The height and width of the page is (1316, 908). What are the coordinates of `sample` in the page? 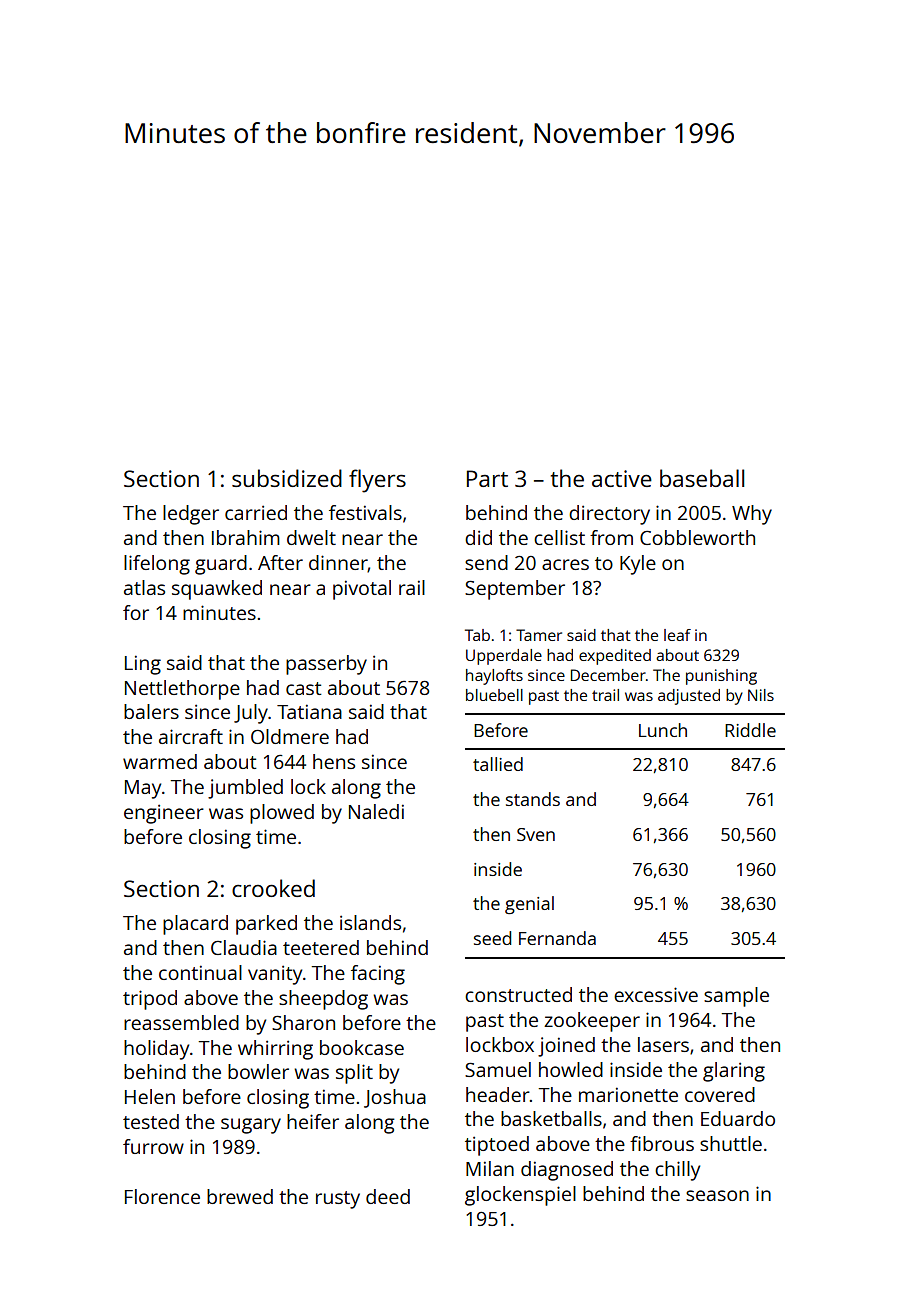 It's located at (736, 997).
